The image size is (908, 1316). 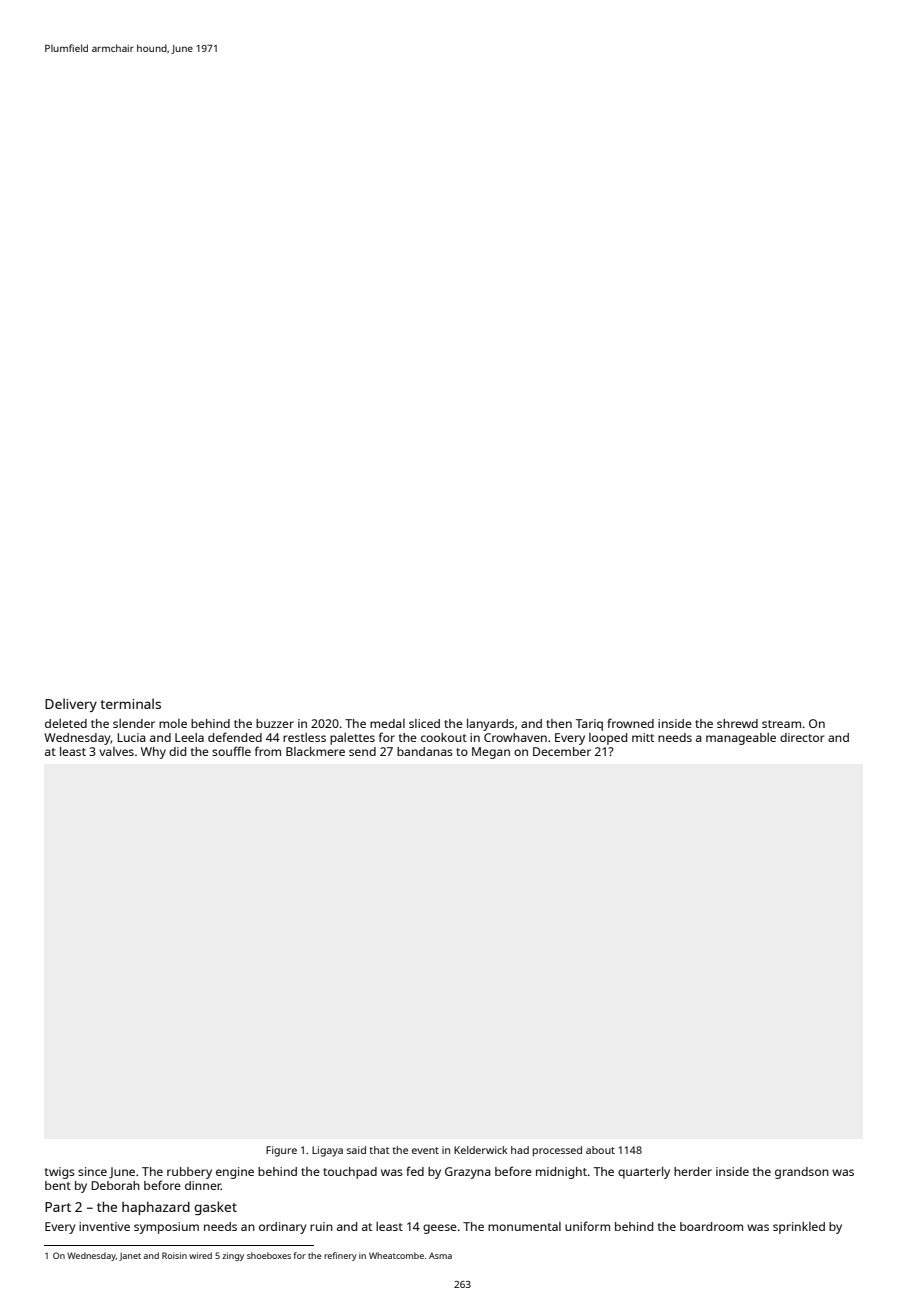 What do you see at coordinates (557, 1151) in the image?
I see `processed` at bounding box center [557, 1151].
